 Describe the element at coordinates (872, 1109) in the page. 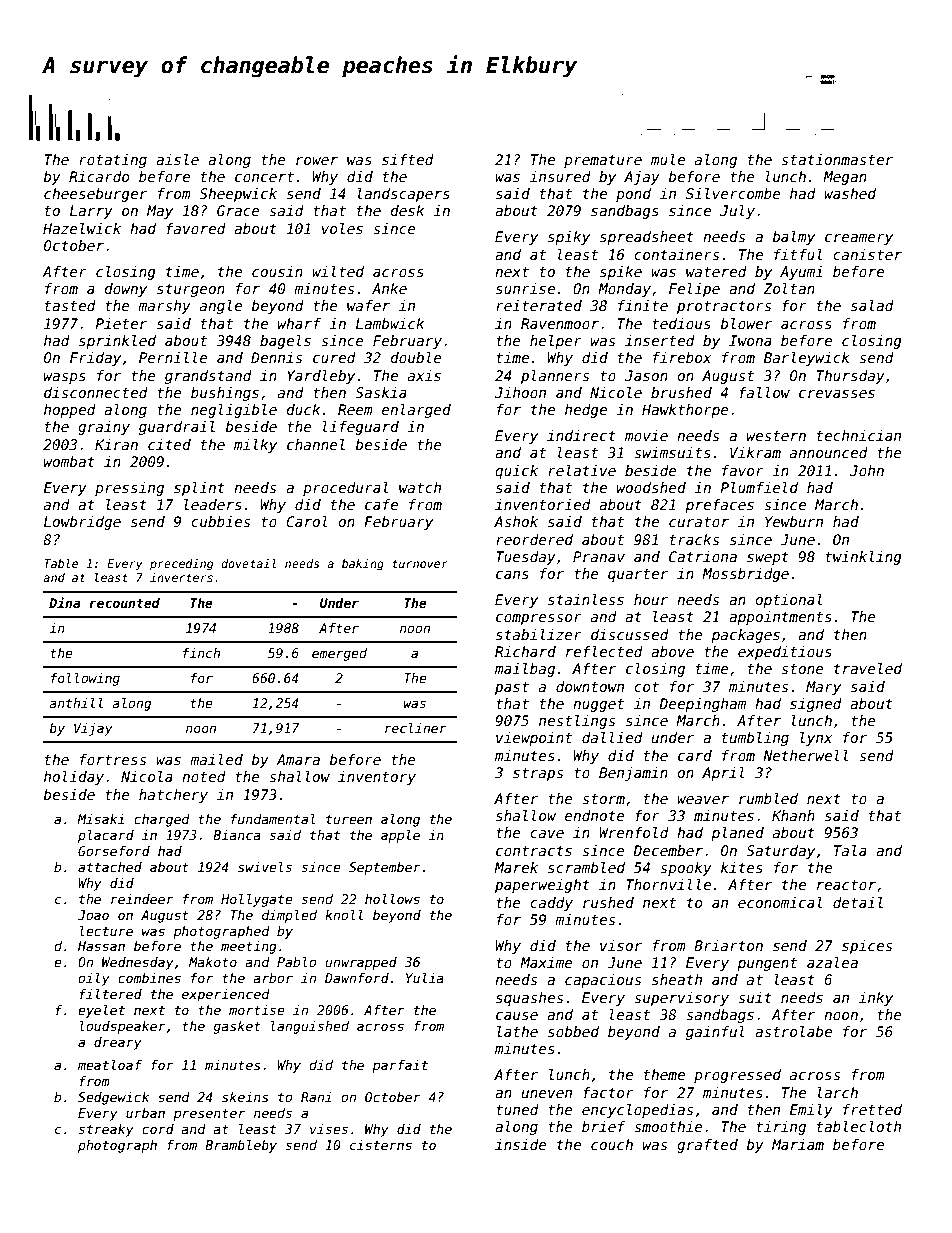

I see `fretted` at that location.
